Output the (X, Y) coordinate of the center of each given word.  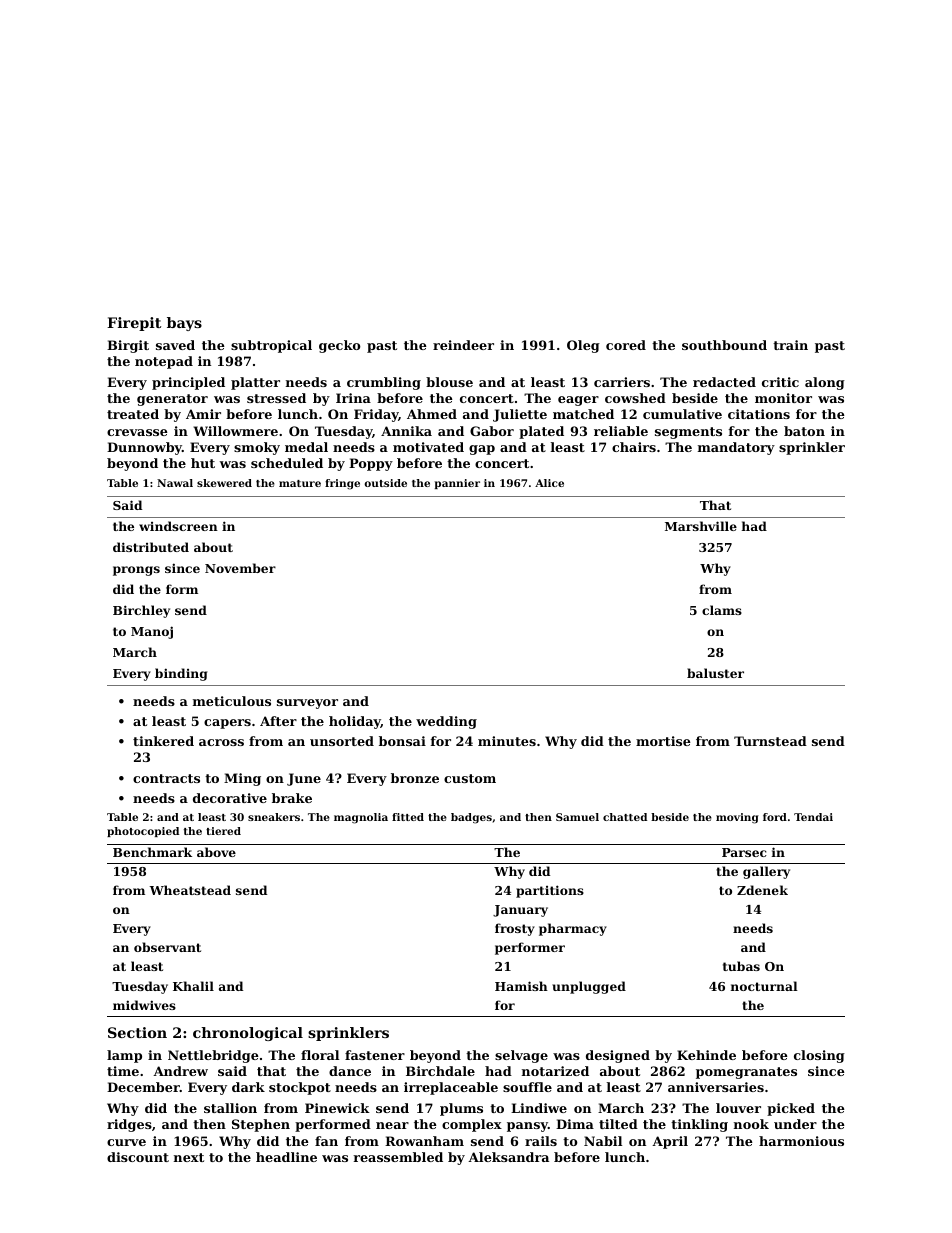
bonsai (402, 741)
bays (184, 324)
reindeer (463, 345)
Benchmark (152, 852)
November (240, 568)
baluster (715, 673)
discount (138, 1157)
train (790, 345)
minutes (507, 741)
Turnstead (770, 741)
